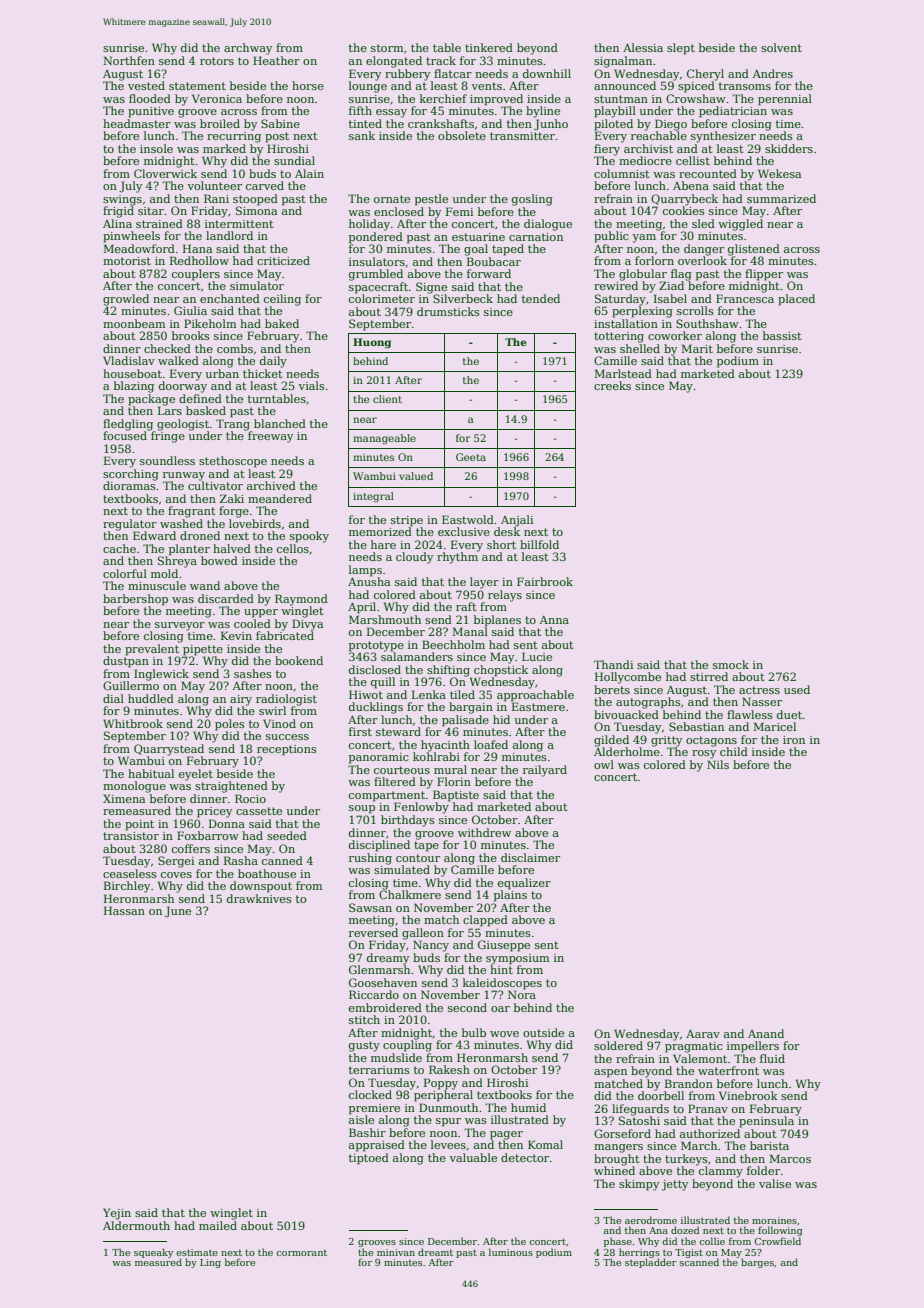 This page has width=924, height=1308. Describe the element at coordinates (708, 173) in the page. I see `recounted` at that location.
